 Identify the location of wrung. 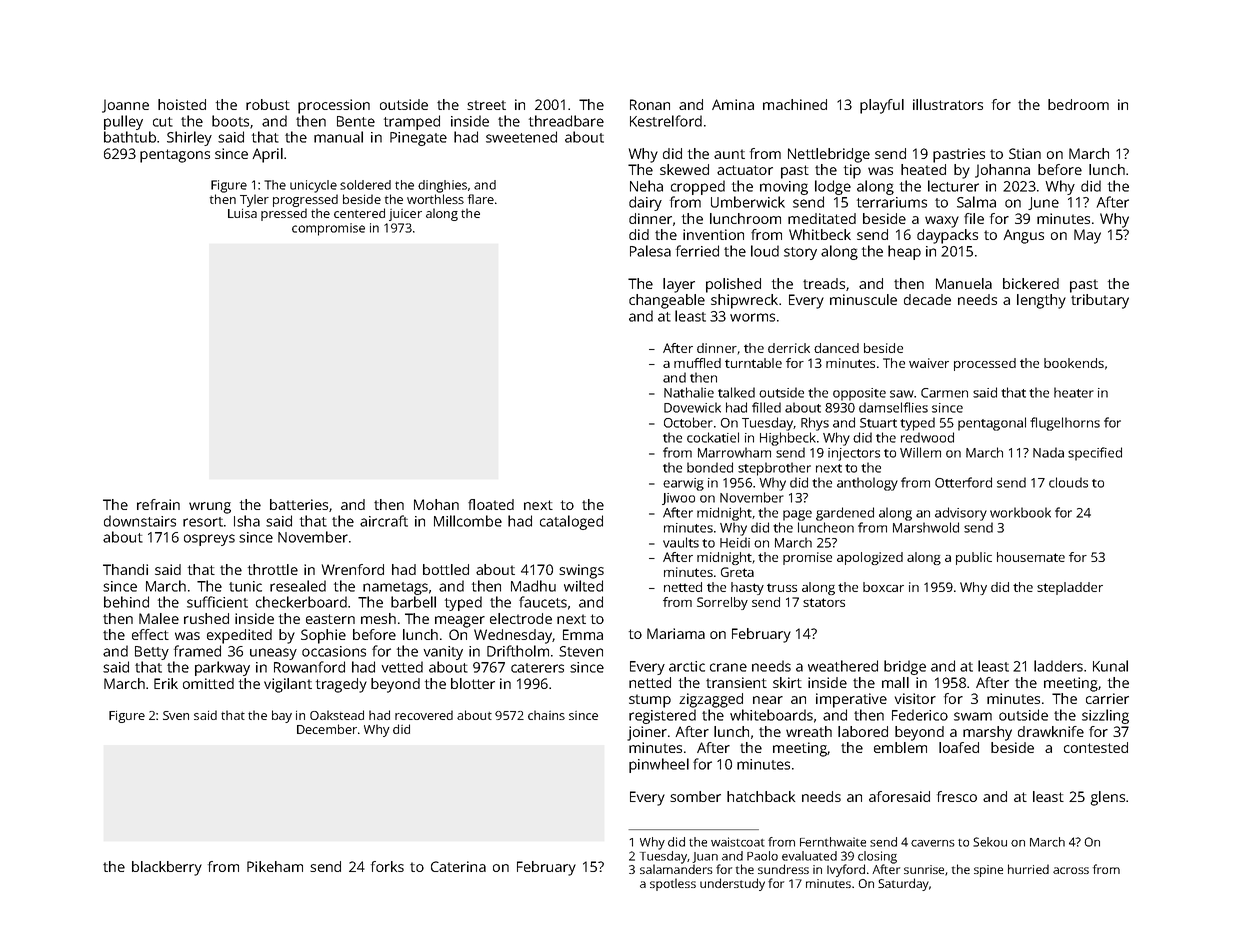
(210, 508).
